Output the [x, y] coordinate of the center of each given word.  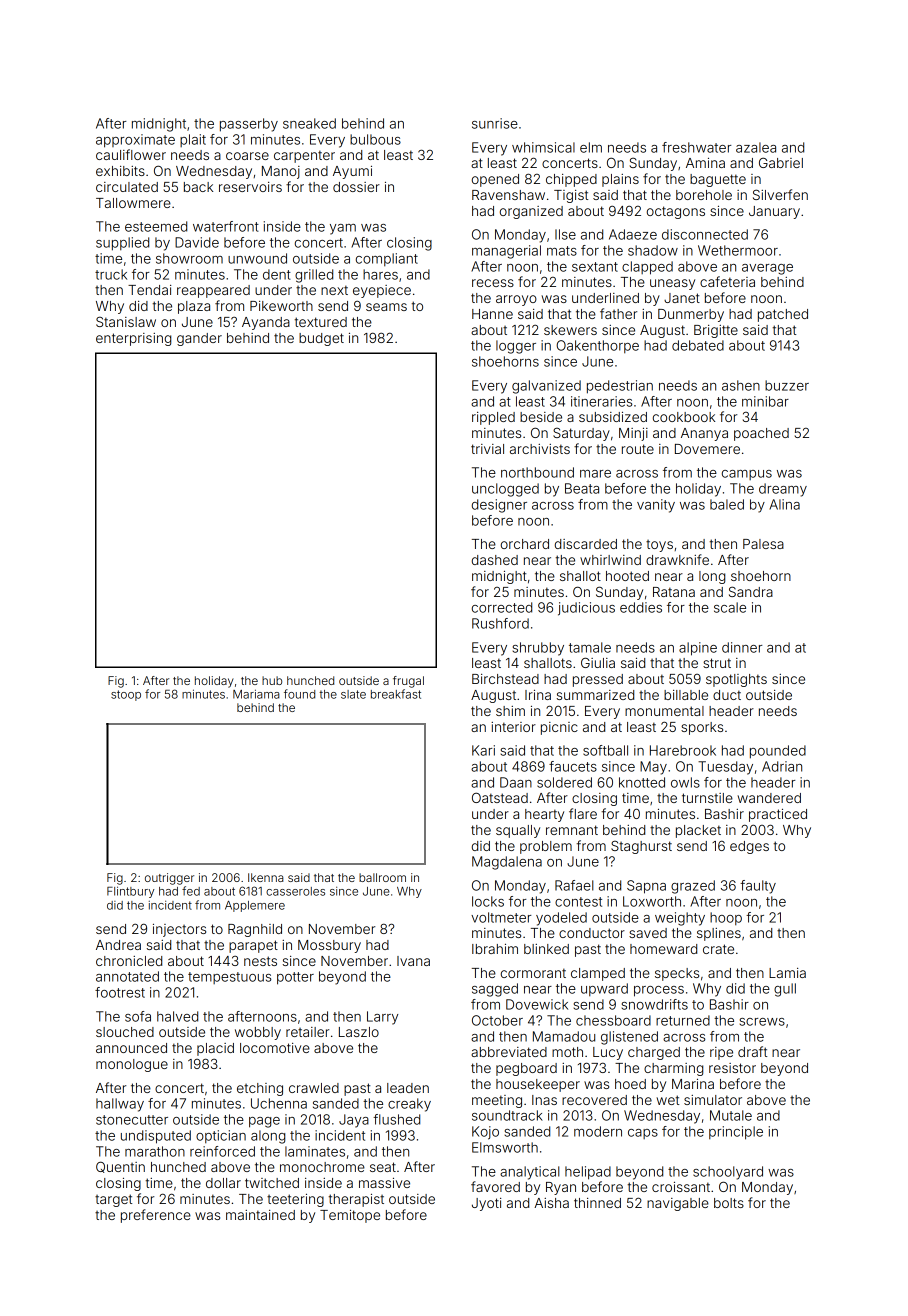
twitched [272, 1183]
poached [761, 434]
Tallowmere [133, 203]
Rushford [500, 623]
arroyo [516, 300]
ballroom [382, 877]
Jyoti [486, 1204]
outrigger [169, 879]
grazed [693, 887]
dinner [742, 647]
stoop [126, 695]
